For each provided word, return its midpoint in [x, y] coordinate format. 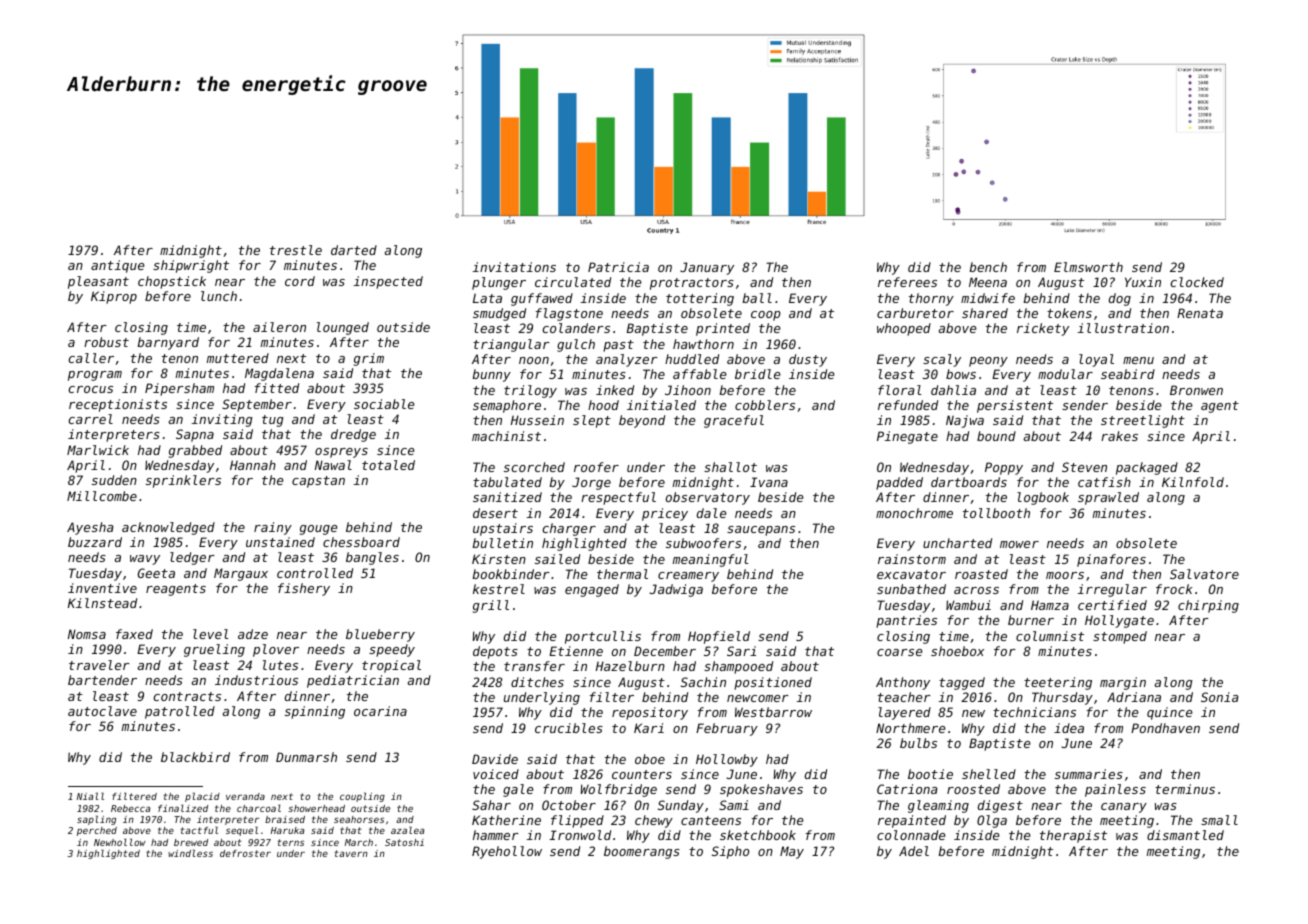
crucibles [569, 728]
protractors [692, 284]
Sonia [1219, 697]
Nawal [333, 465]
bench [988, 267]
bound [996, 436]
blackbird [195, 757]
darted [354, 250]
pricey [665, 514]
